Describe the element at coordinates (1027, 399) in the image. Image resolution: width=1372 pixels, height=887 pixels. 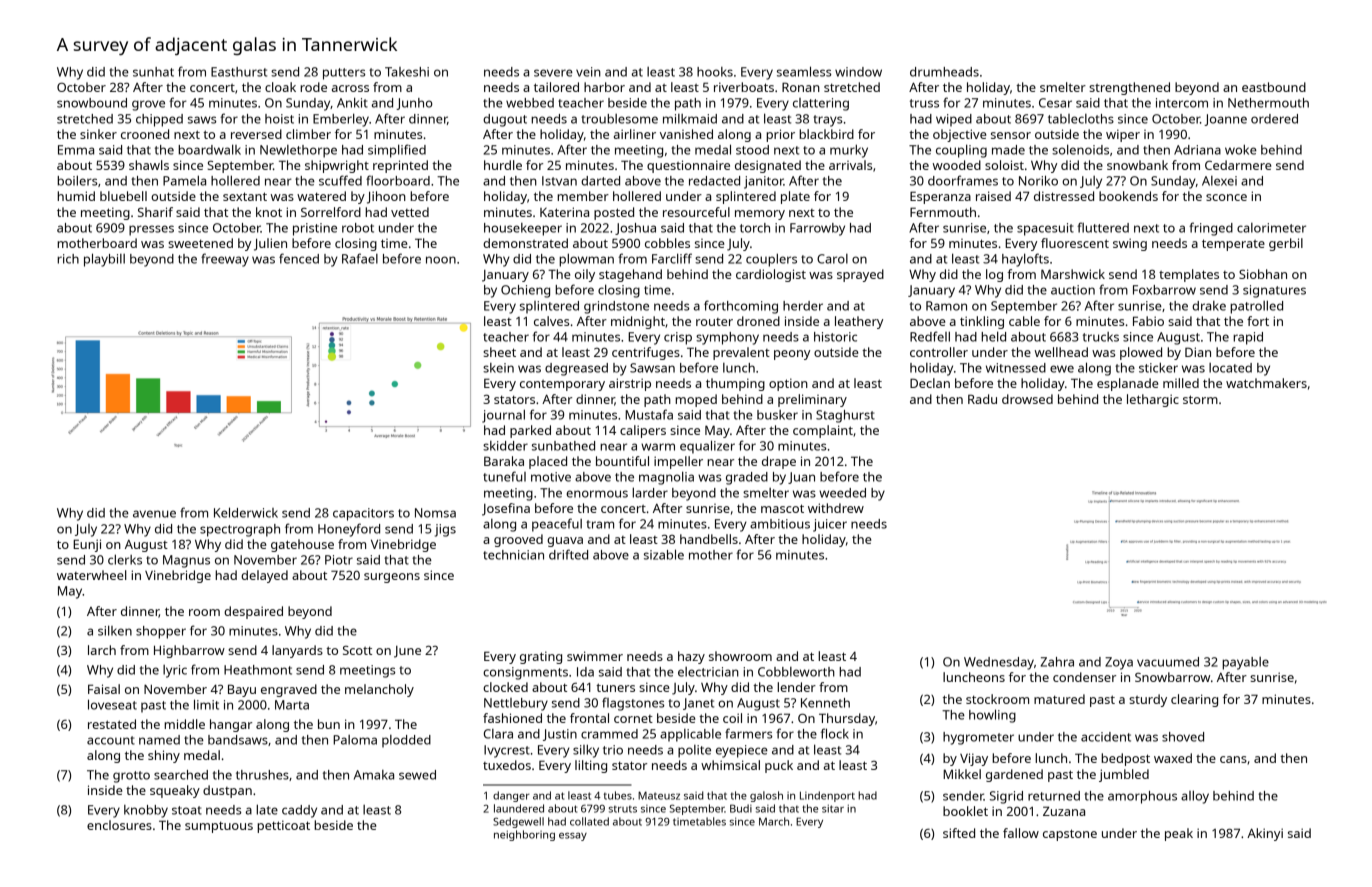
I see `drowsed` at that location.
